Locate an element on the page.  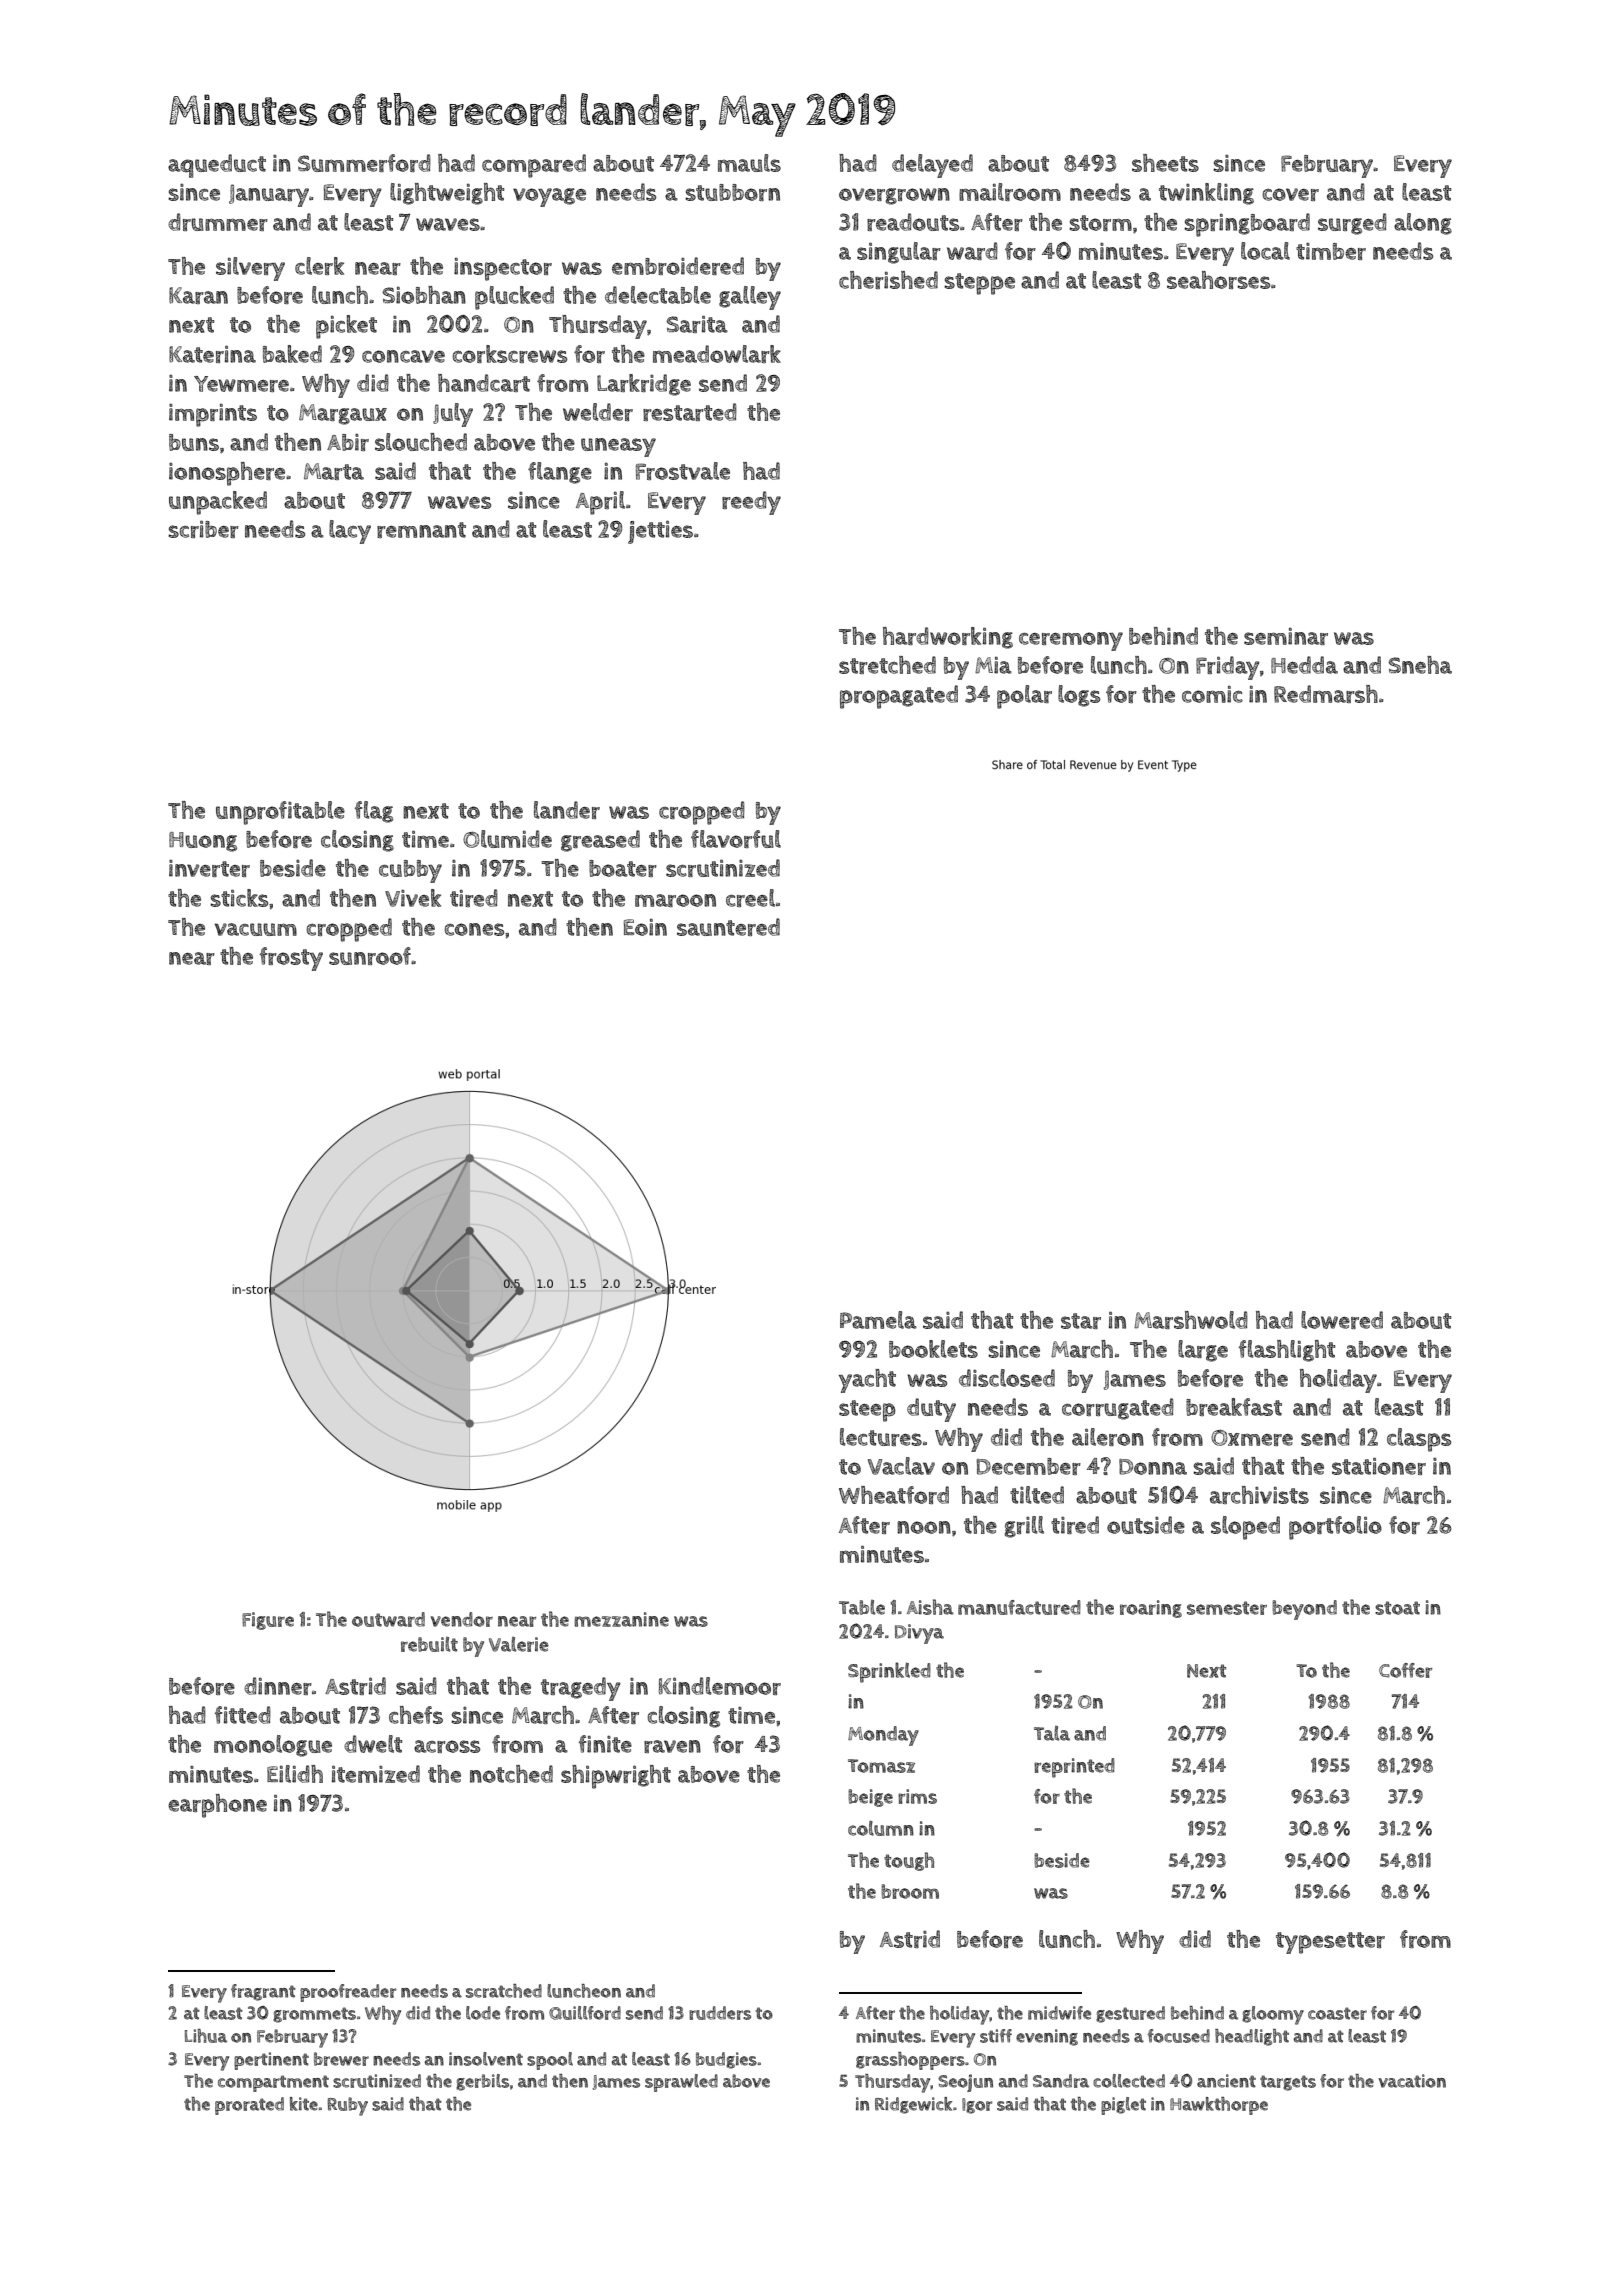
Sneha is located at coordinates (1420, 665).
